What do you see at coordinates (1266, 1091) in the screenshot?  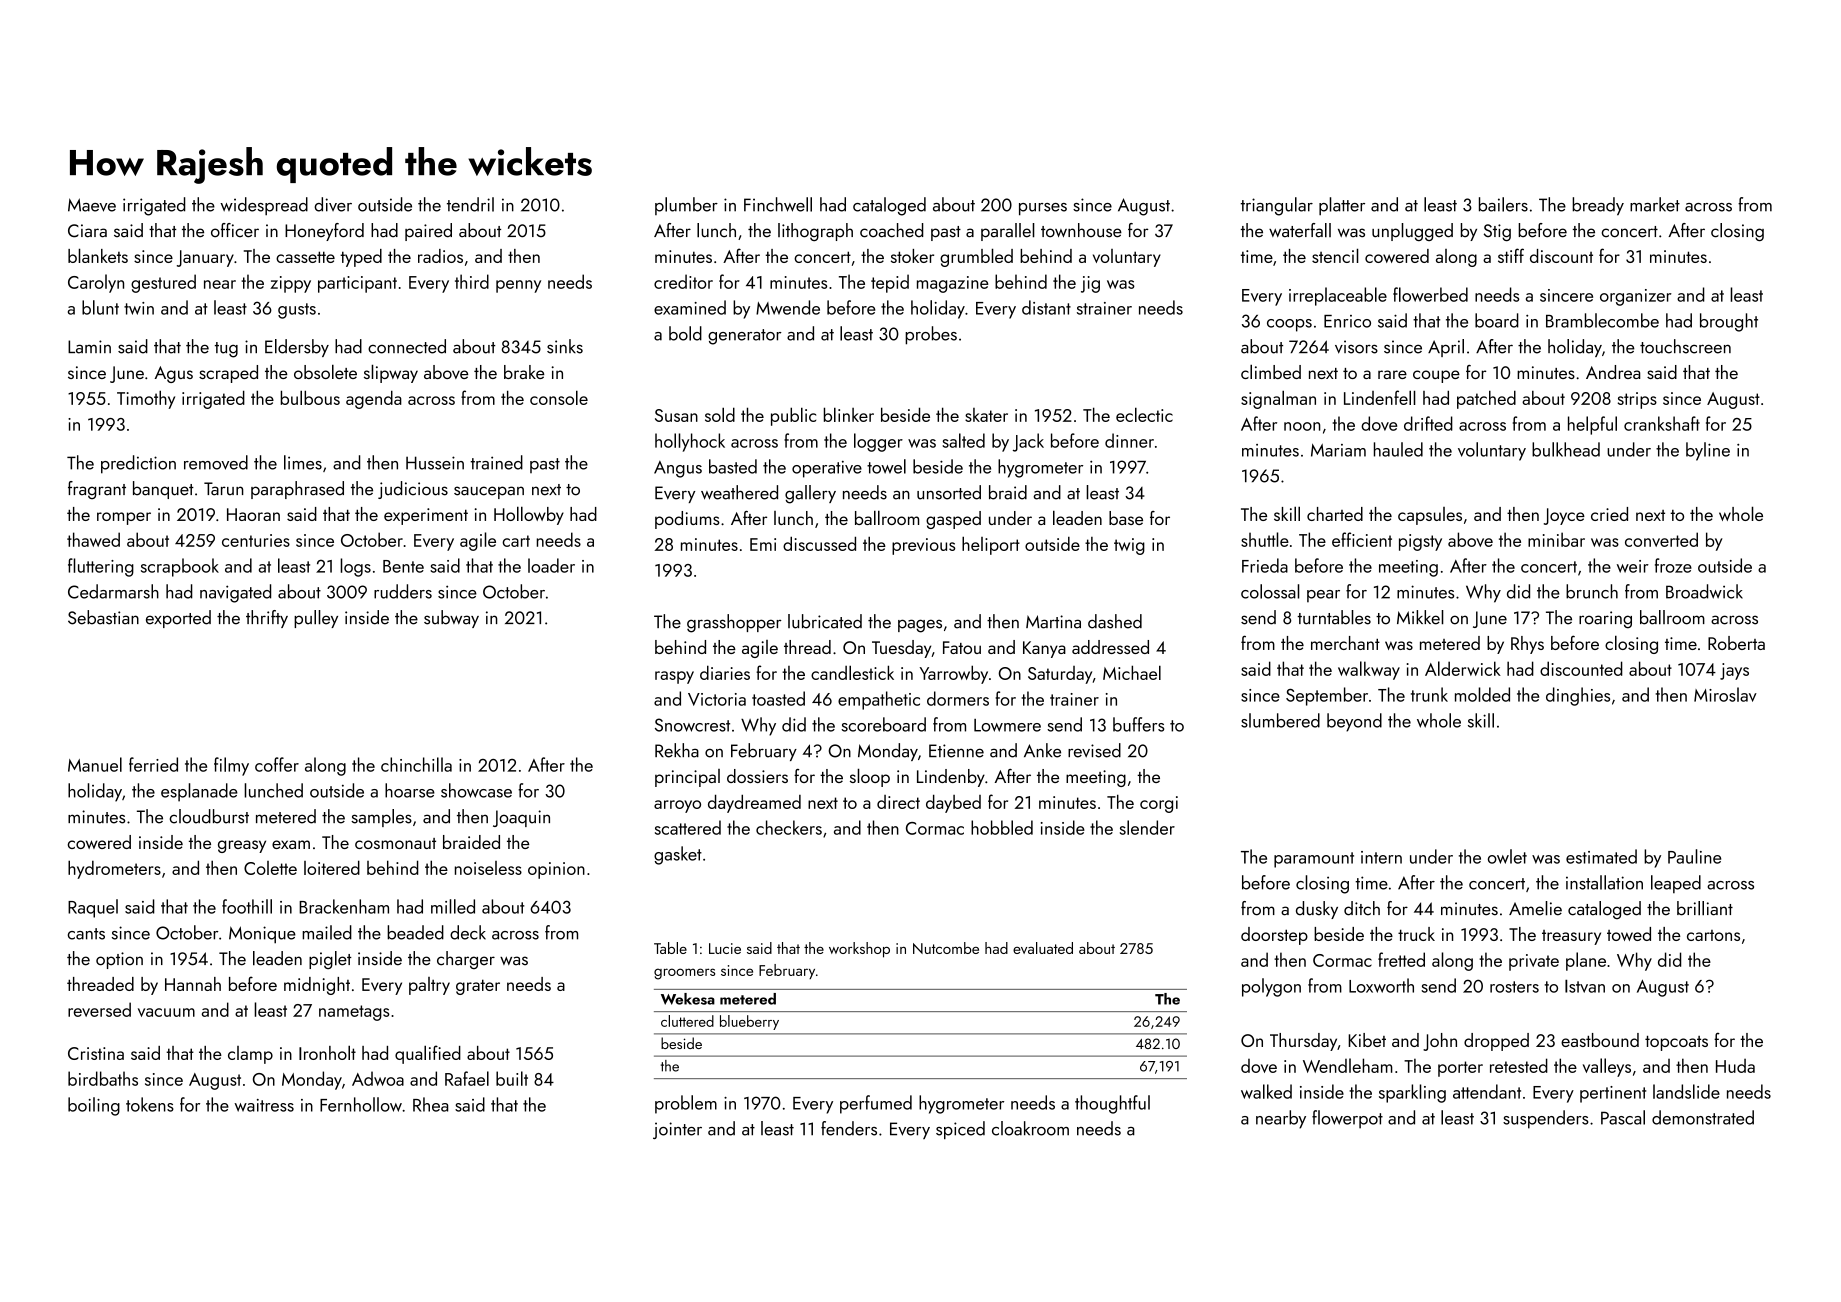 I see `walked` at bounding box center [1266, 1091].
